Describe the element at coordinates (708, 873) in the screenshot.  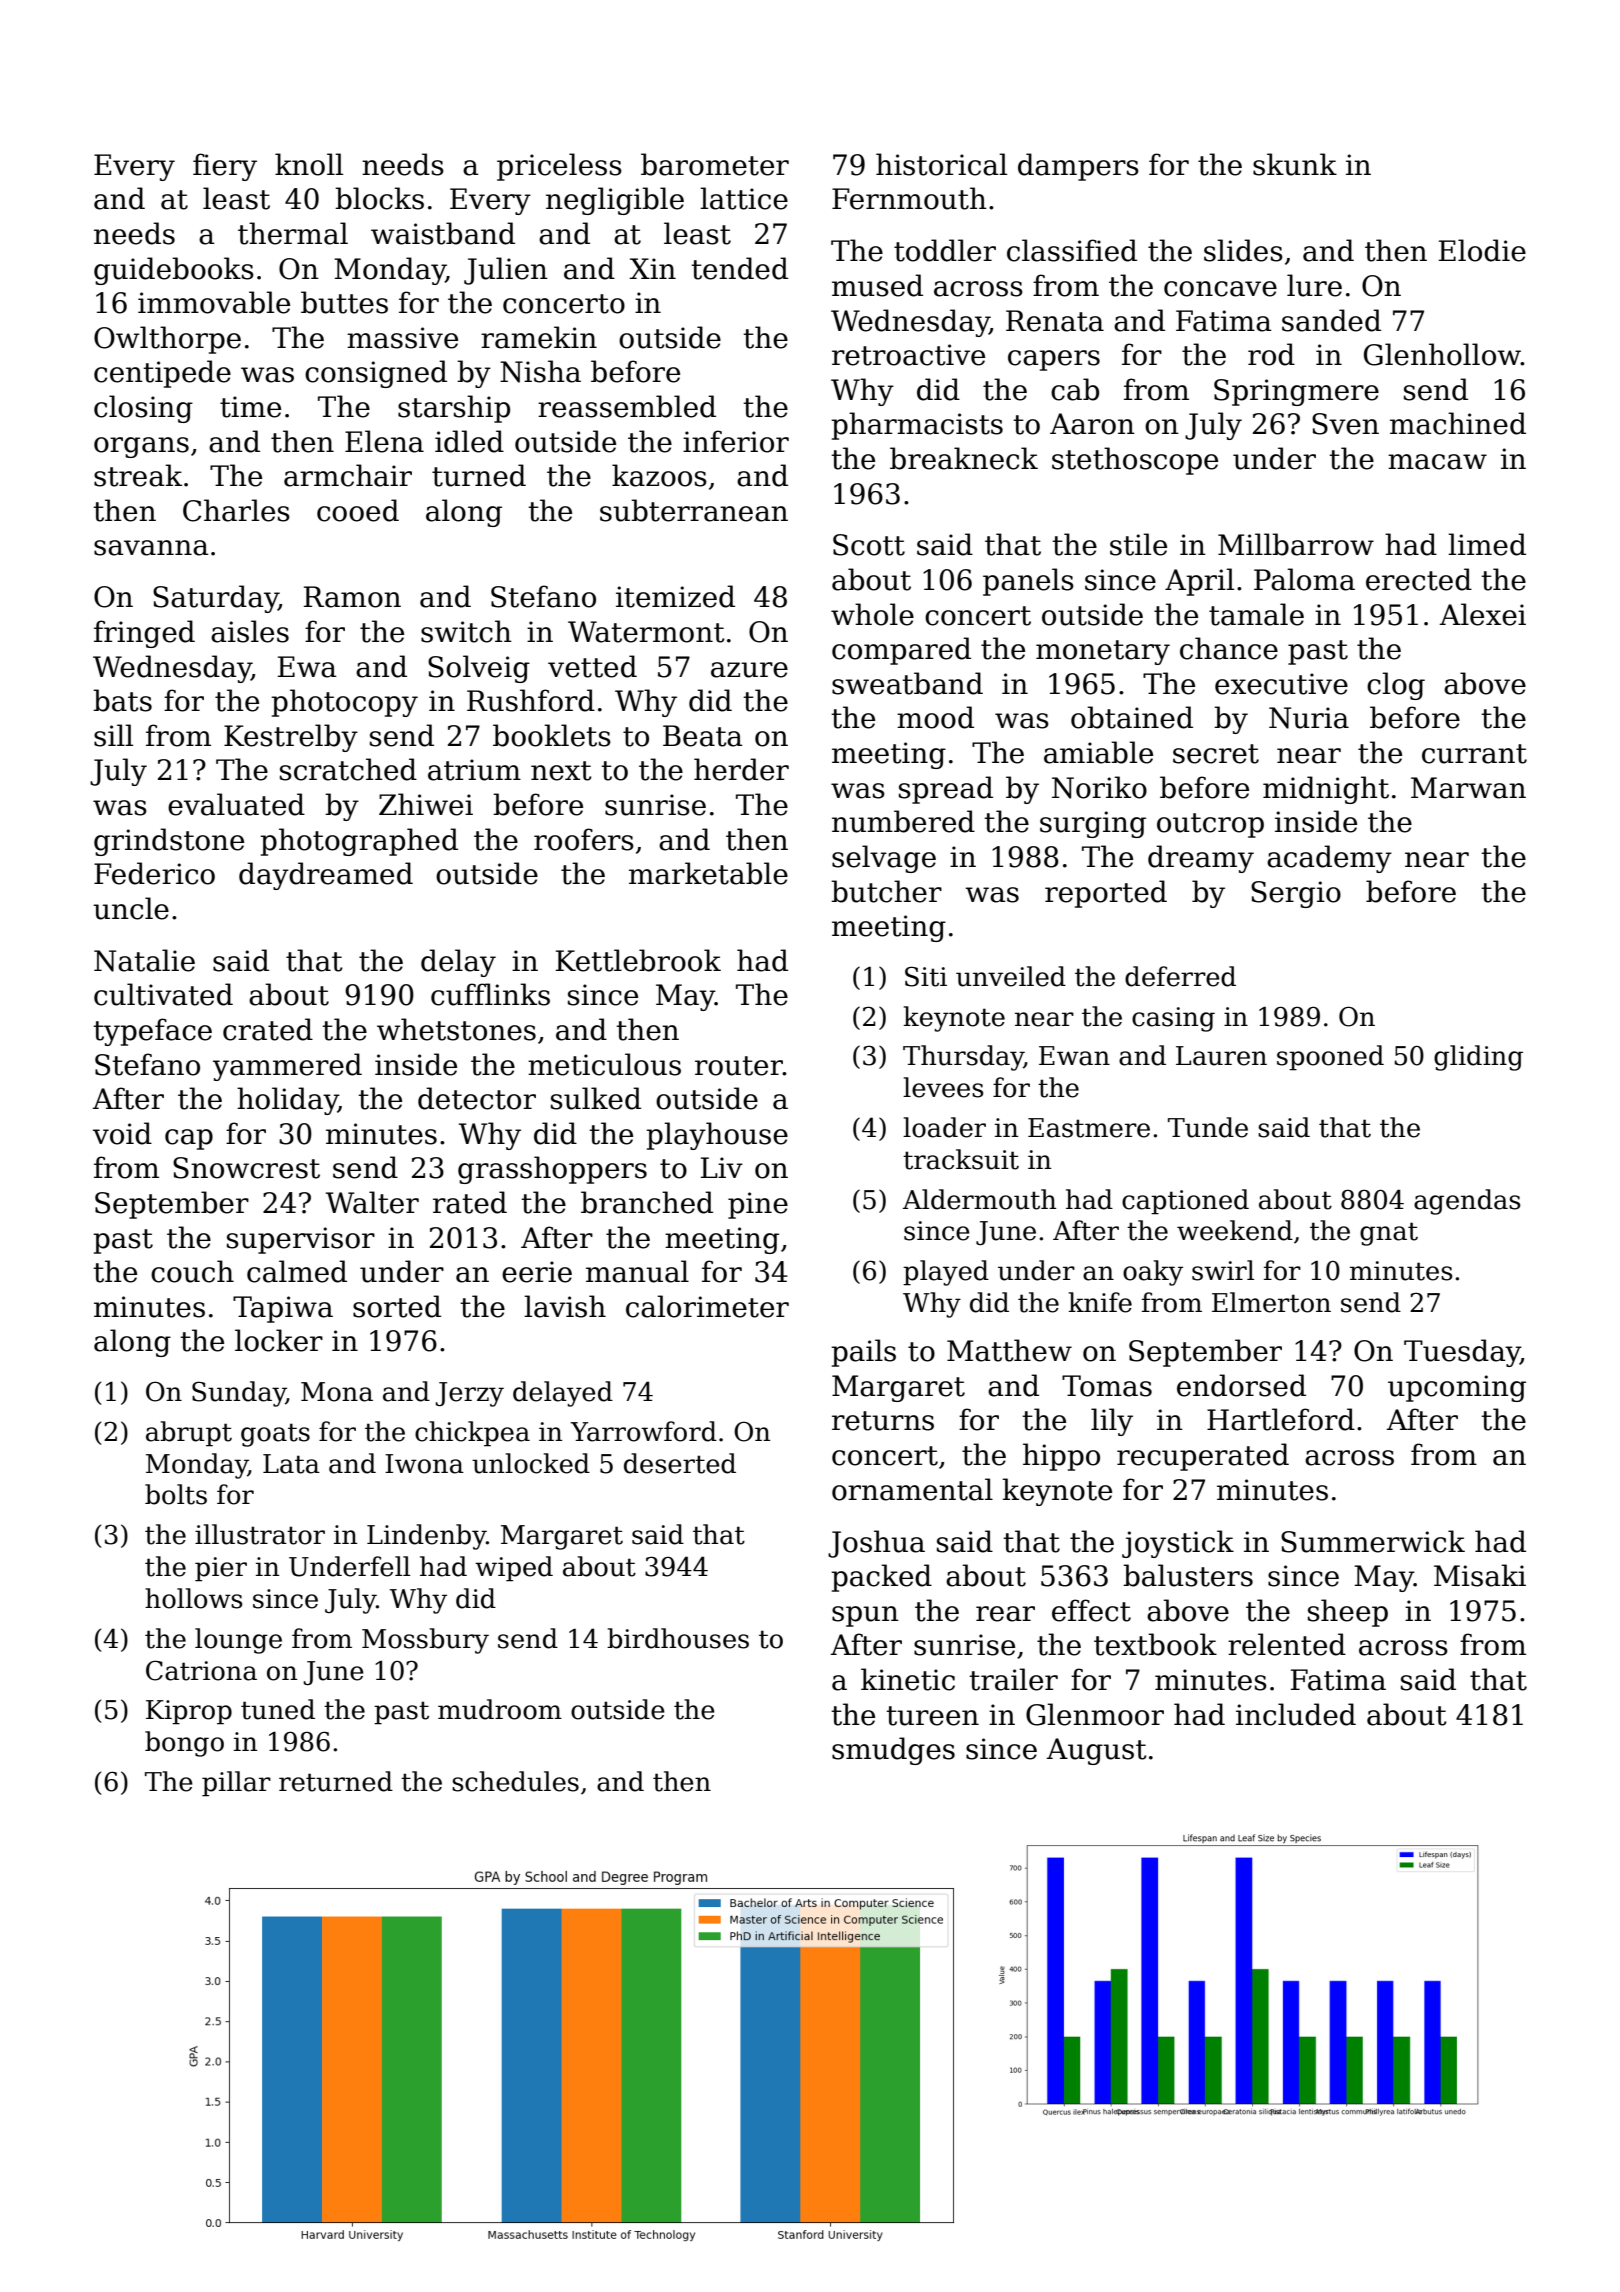
I see `marketable` at that location.
